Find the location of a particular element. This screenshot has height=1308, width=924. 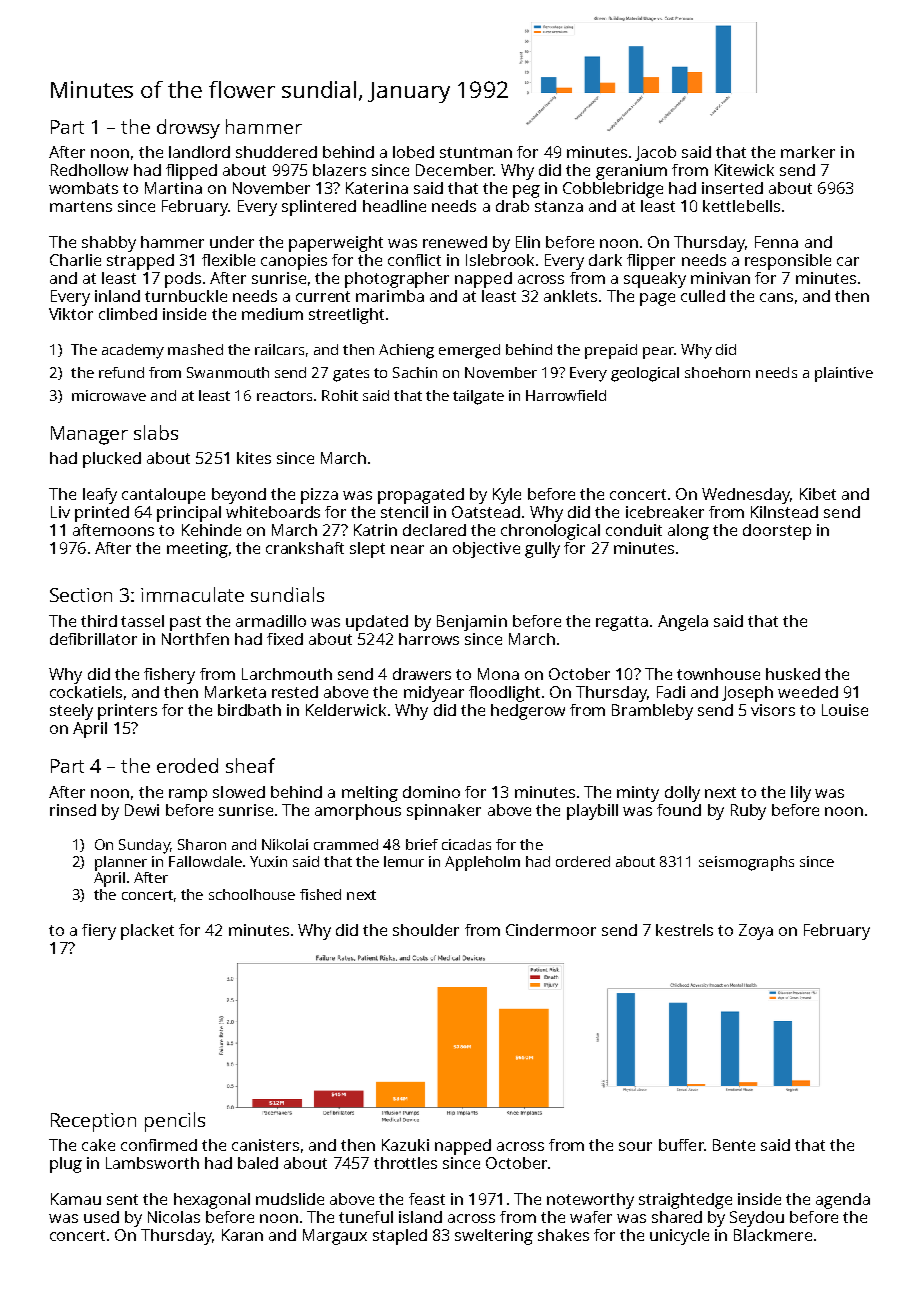

Redhollow is located at coordinates (89, 170).
